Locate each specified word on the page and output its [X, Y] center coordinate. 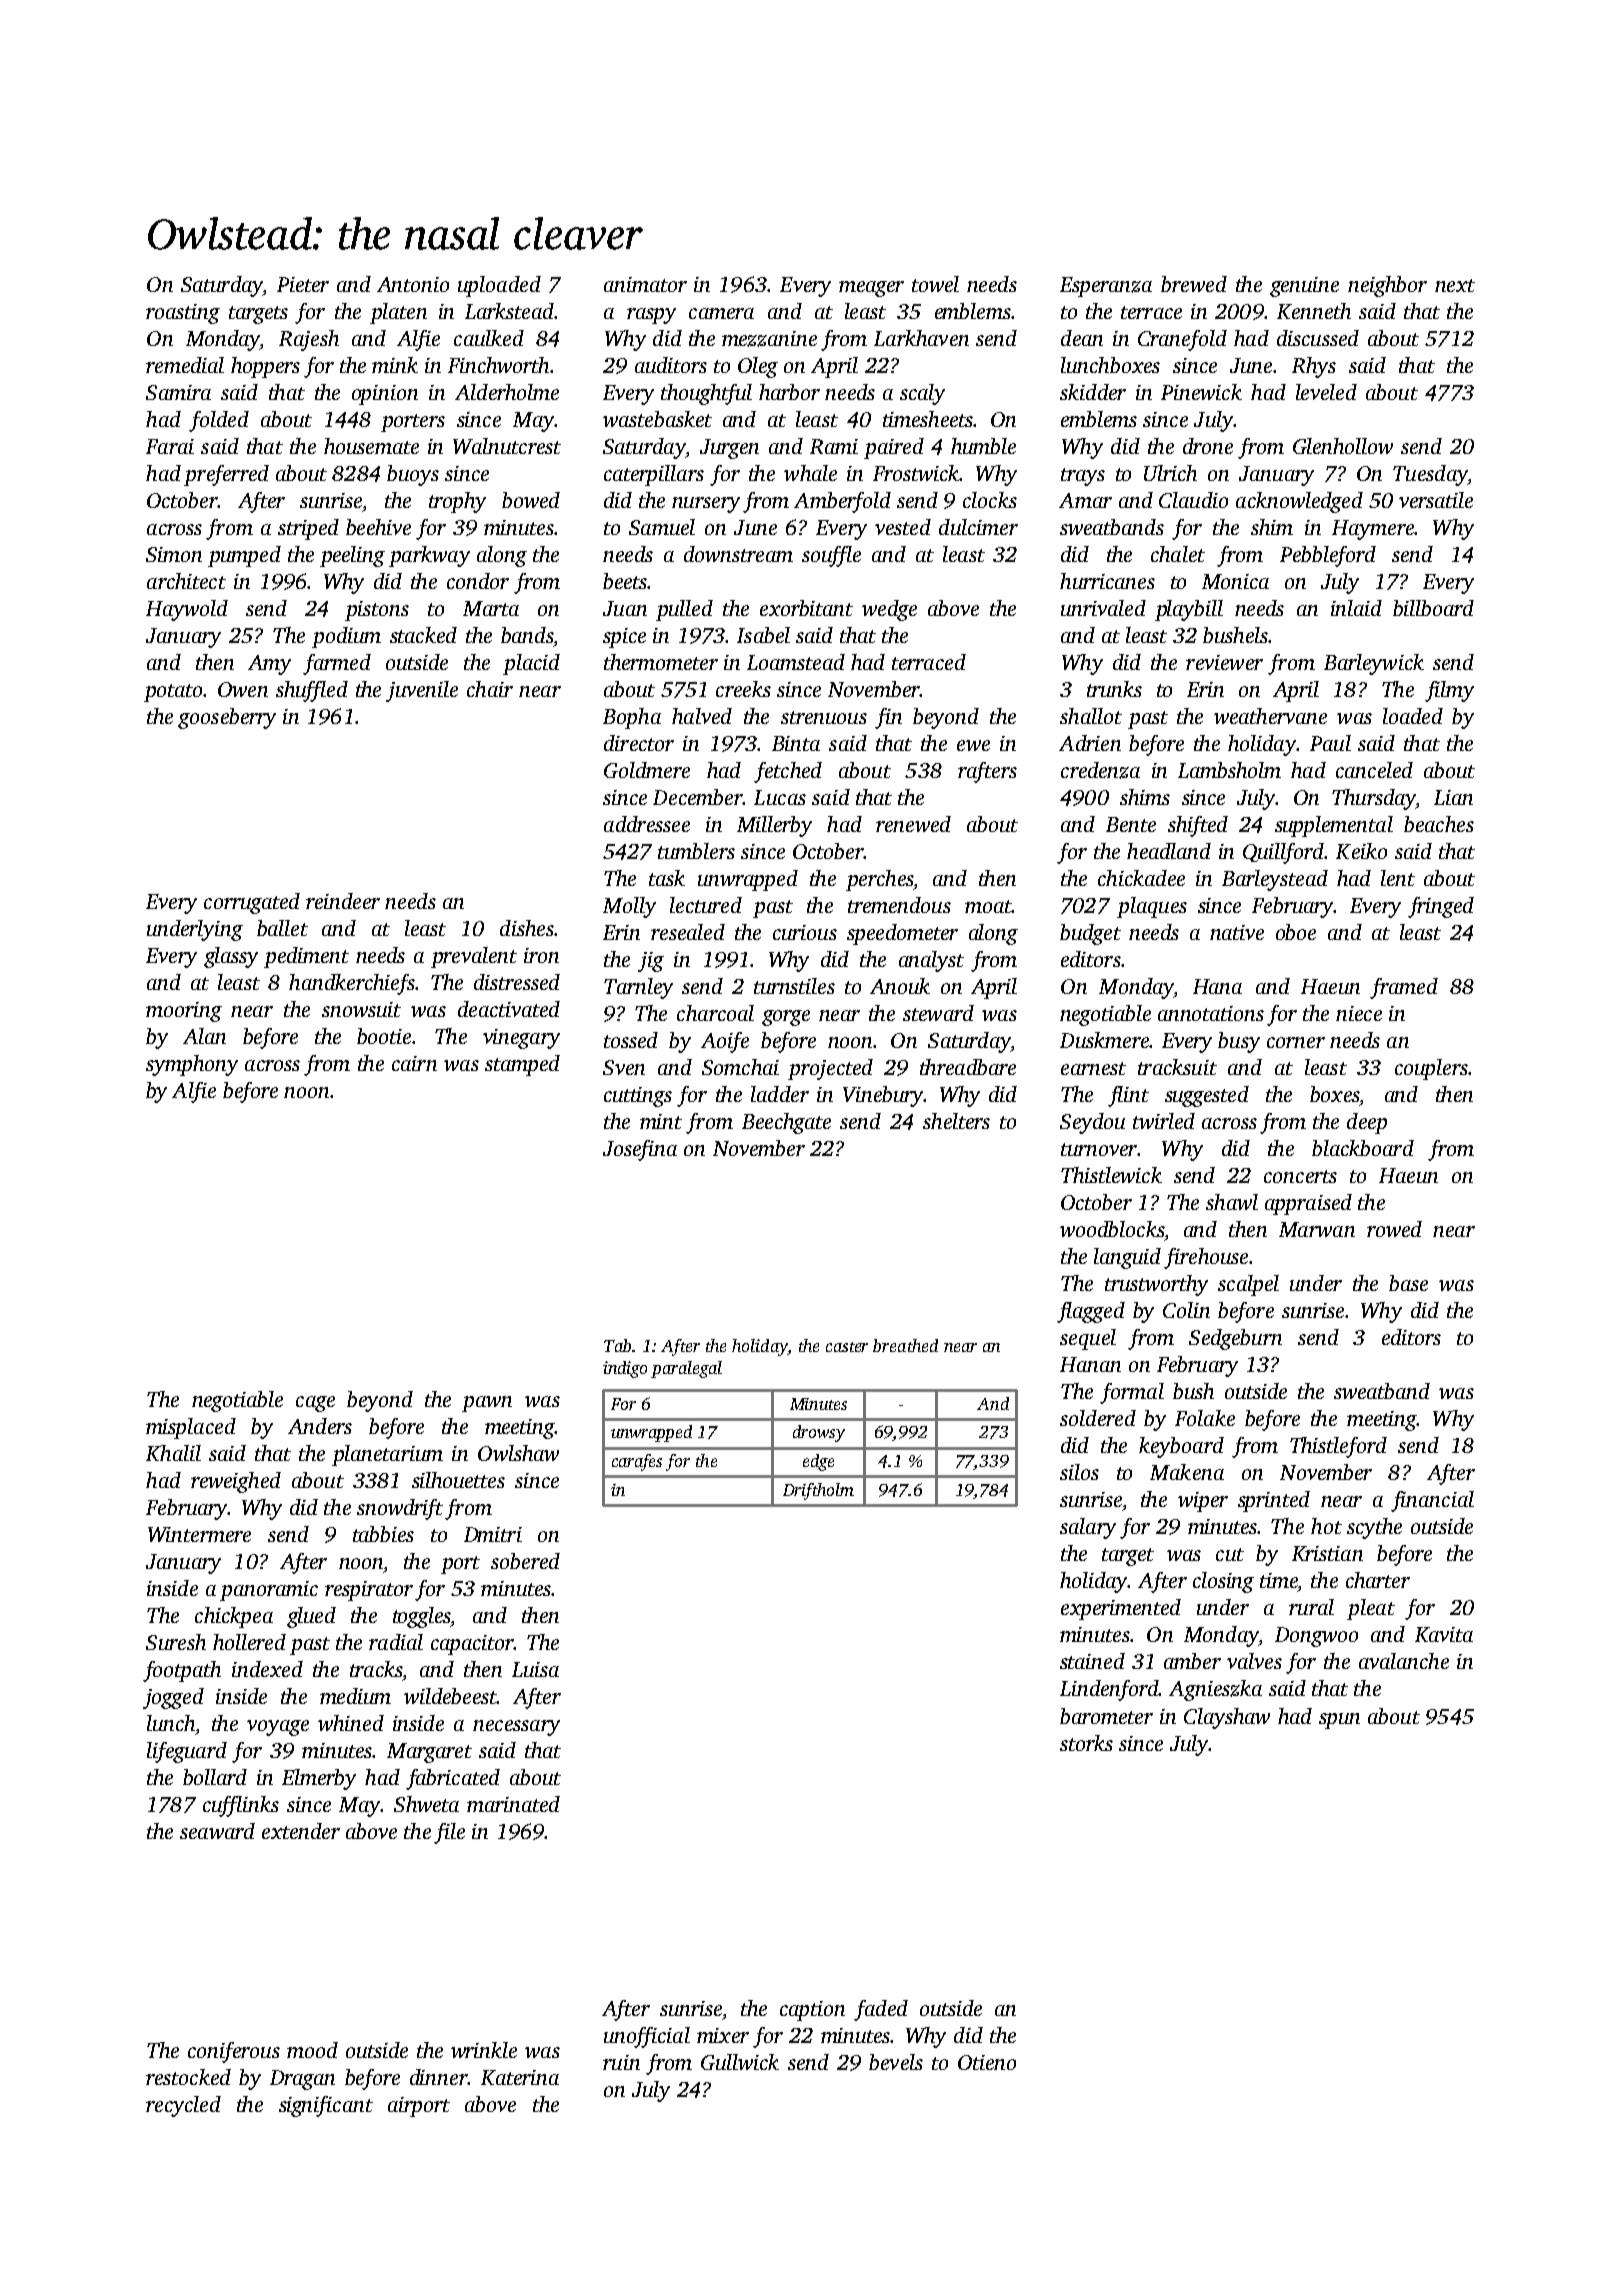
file [449, 1833]
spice [624, 638]
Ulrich [1170, 473]
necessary [516, 1728]
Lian [1453, 797]
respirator [369, 1591]
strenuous [824, 717]
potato [173, 693]
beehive [378, 527]
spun [1339, 1721]
